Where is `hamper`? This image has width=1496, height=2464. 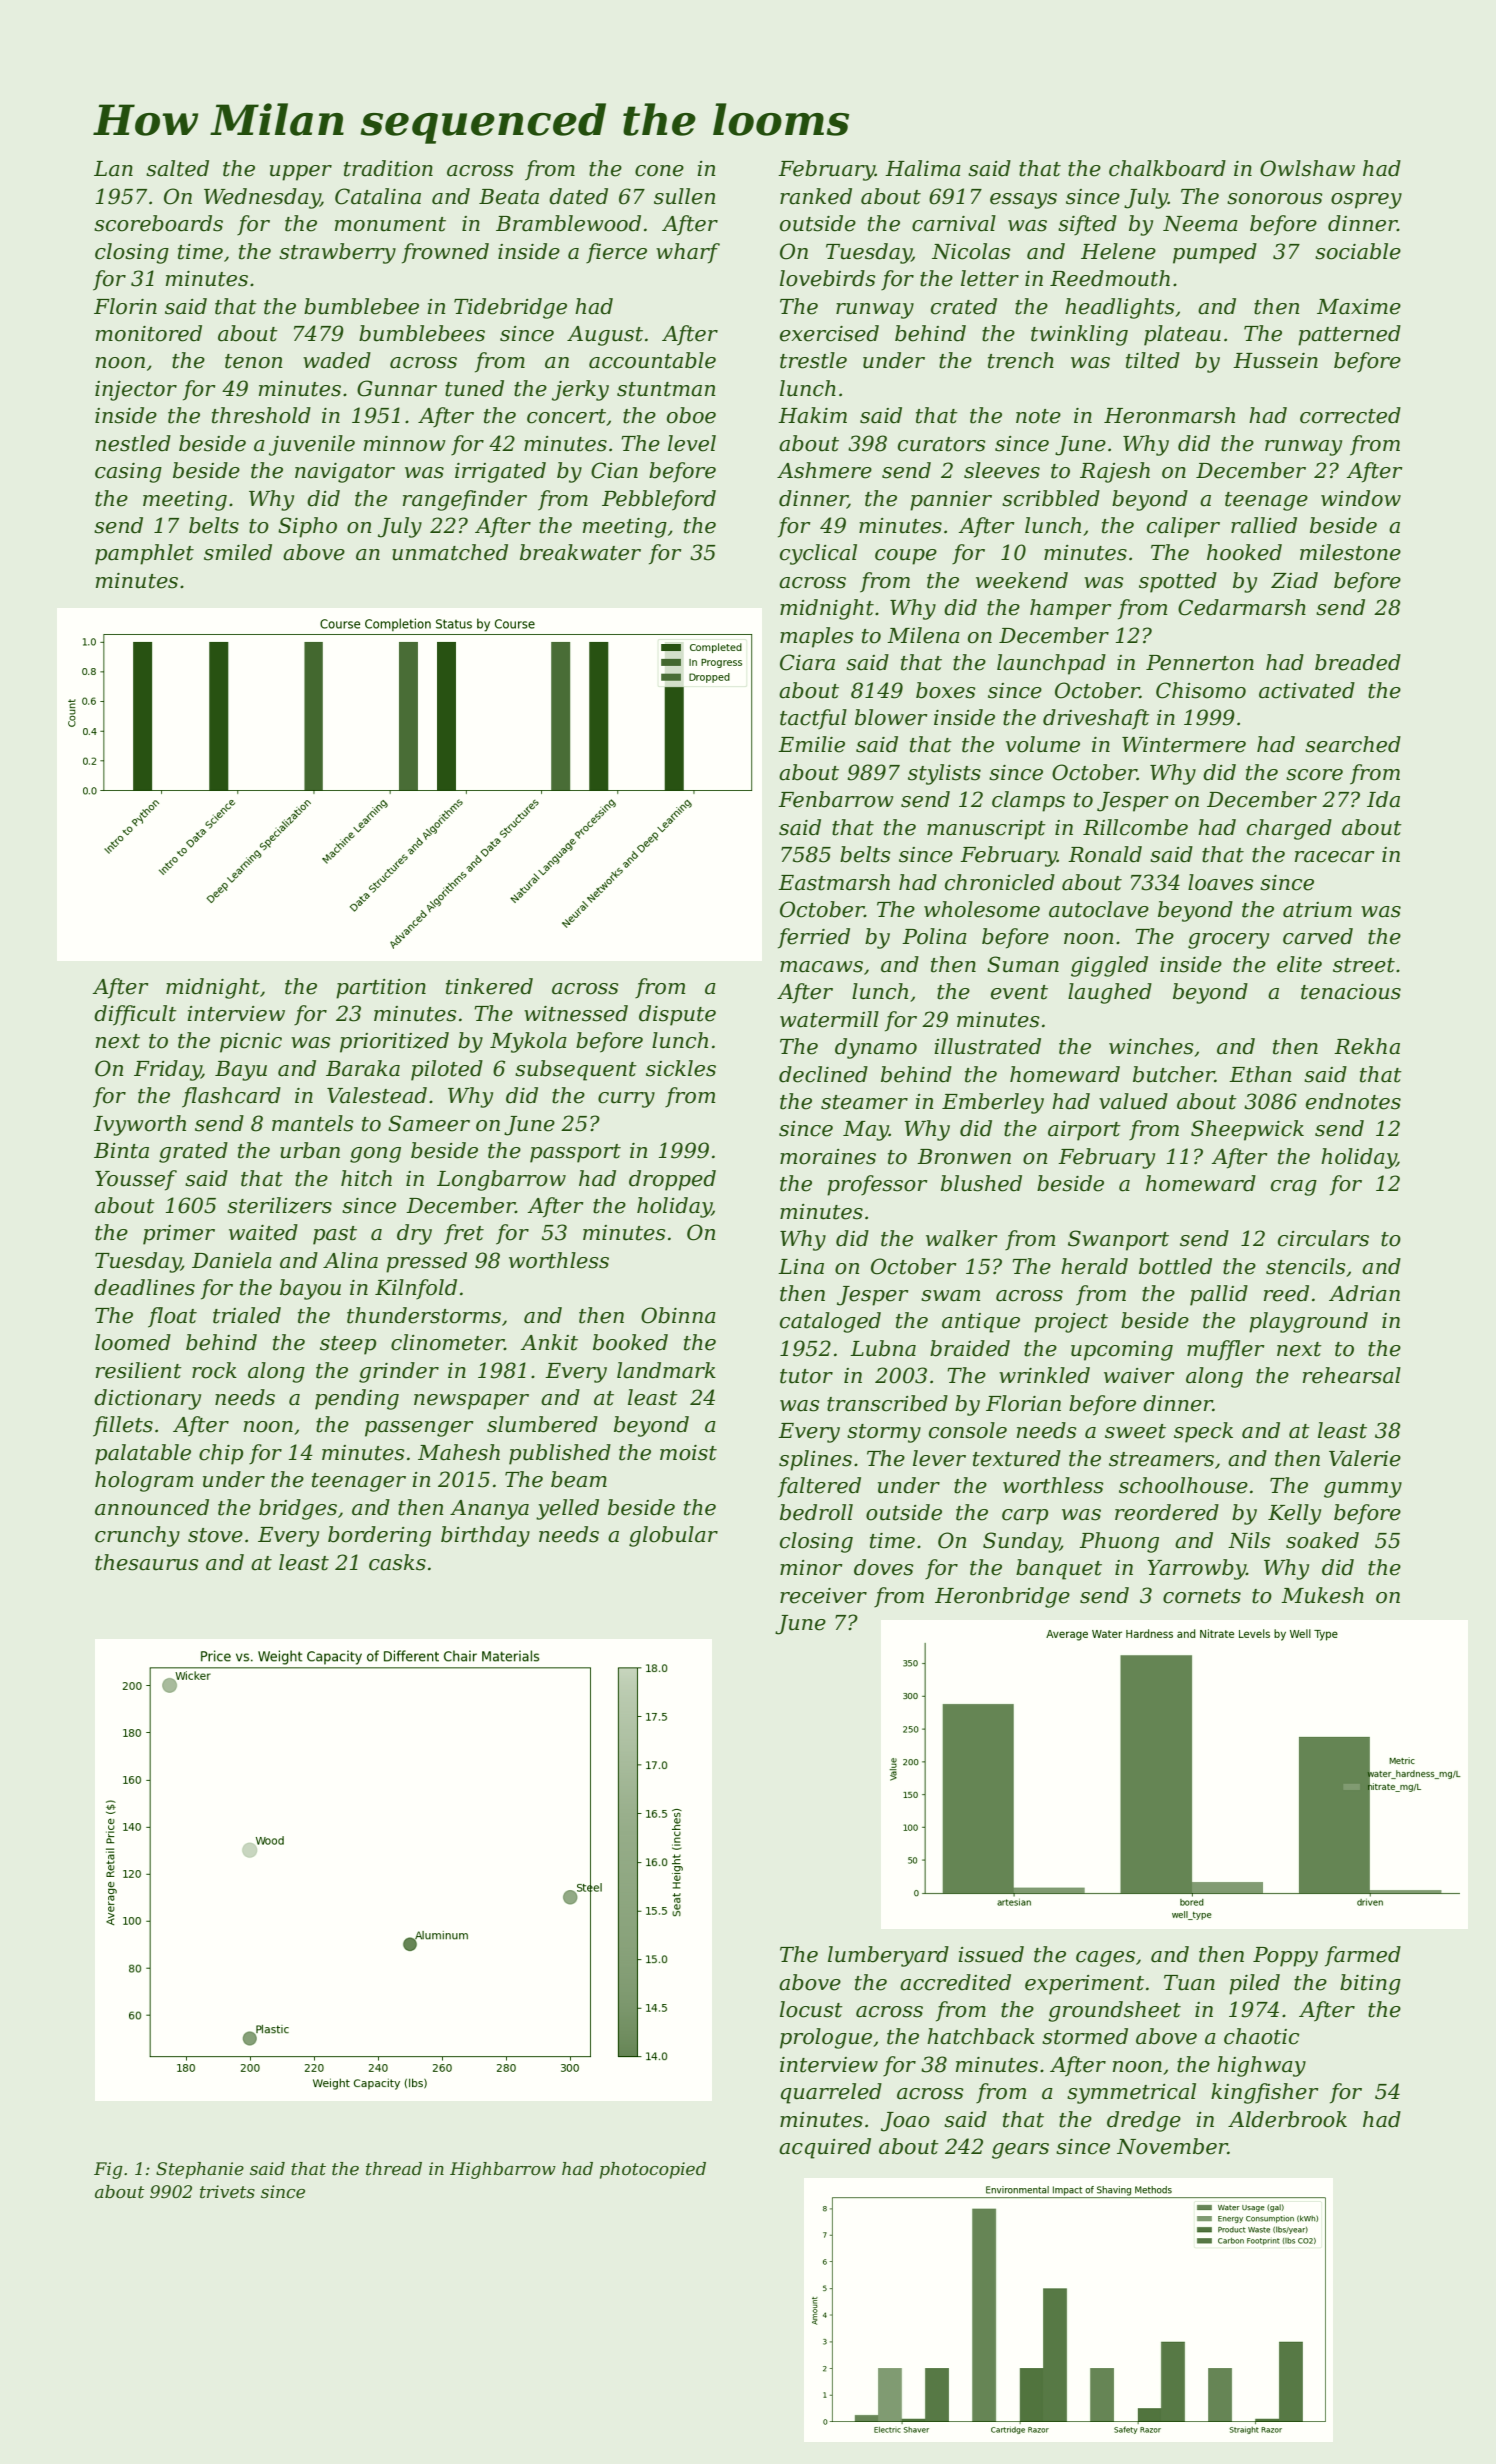
hamper is located at coordinates (1071, 609).
